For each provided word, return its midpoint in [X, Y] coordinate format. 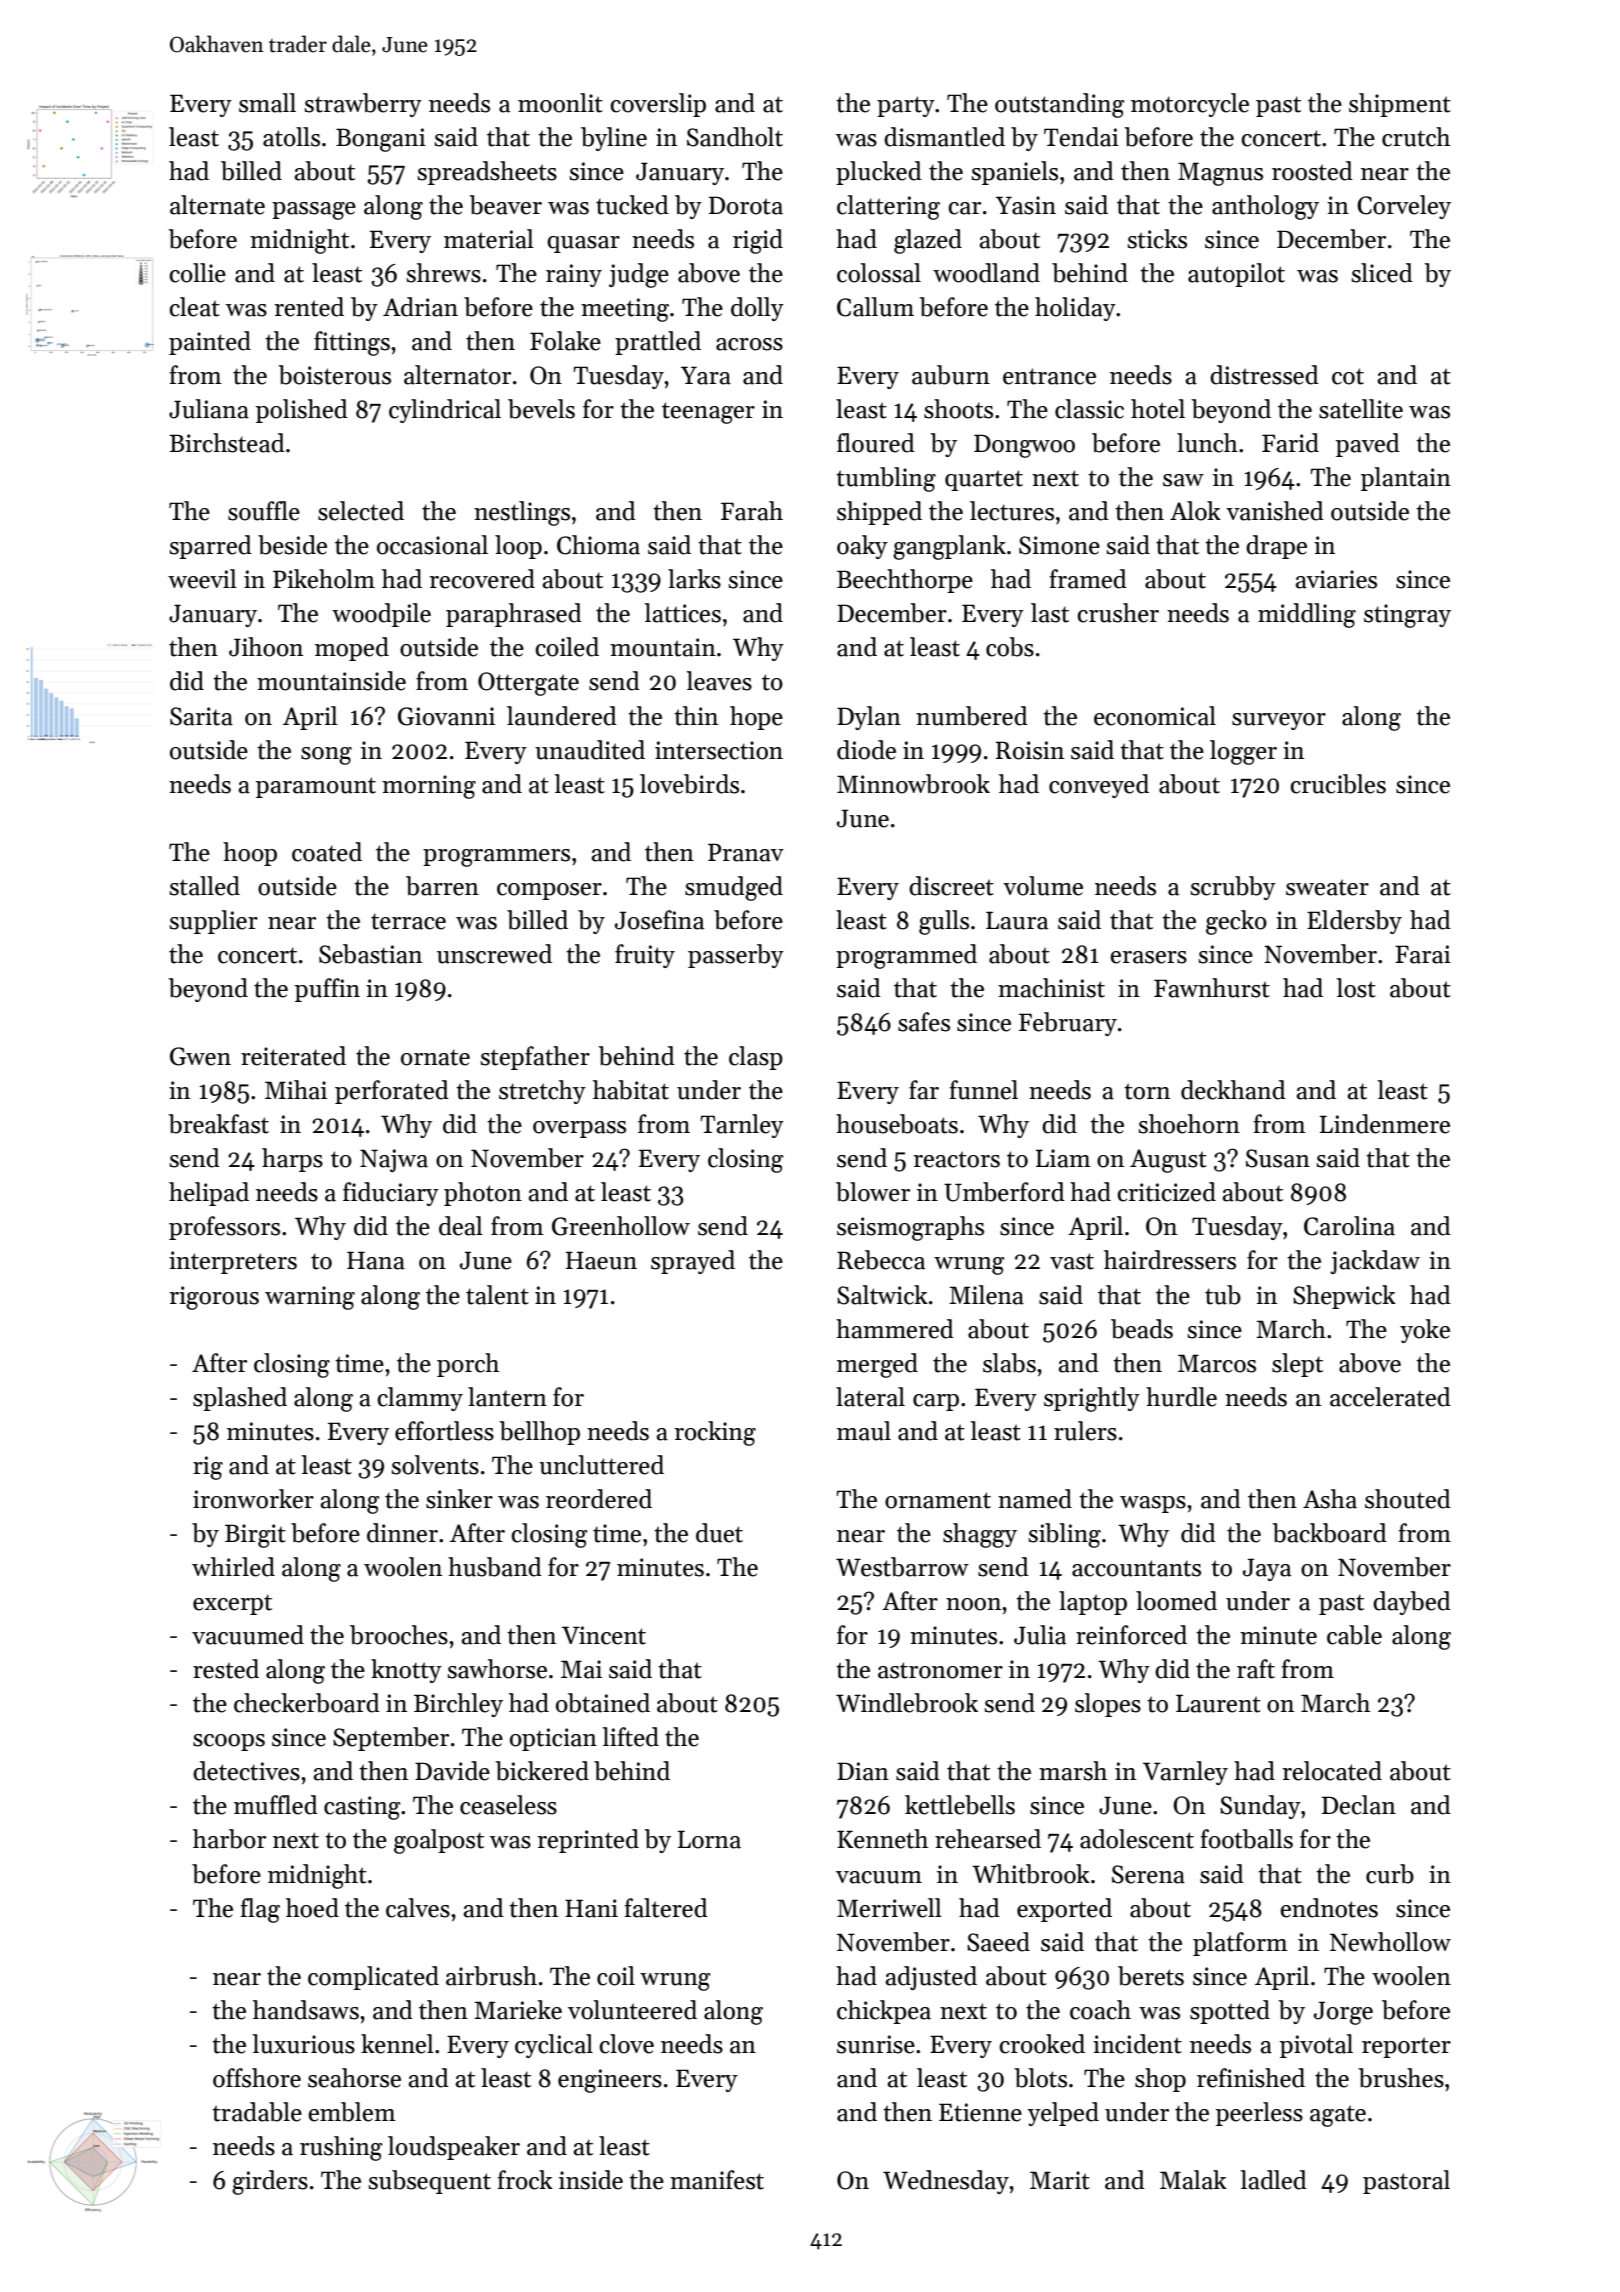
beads [1142, 1329]
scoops [229, 1742]
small [267, 103]
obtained [603, 1703]
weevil [202, 579]
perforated [392, 1092]
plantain [1406, 479]
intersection [719, 750]
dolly [757, 309]
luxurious [304, 2044]
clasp [756, 1058]
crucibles [1338, 784]
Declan [1359, 1805]
